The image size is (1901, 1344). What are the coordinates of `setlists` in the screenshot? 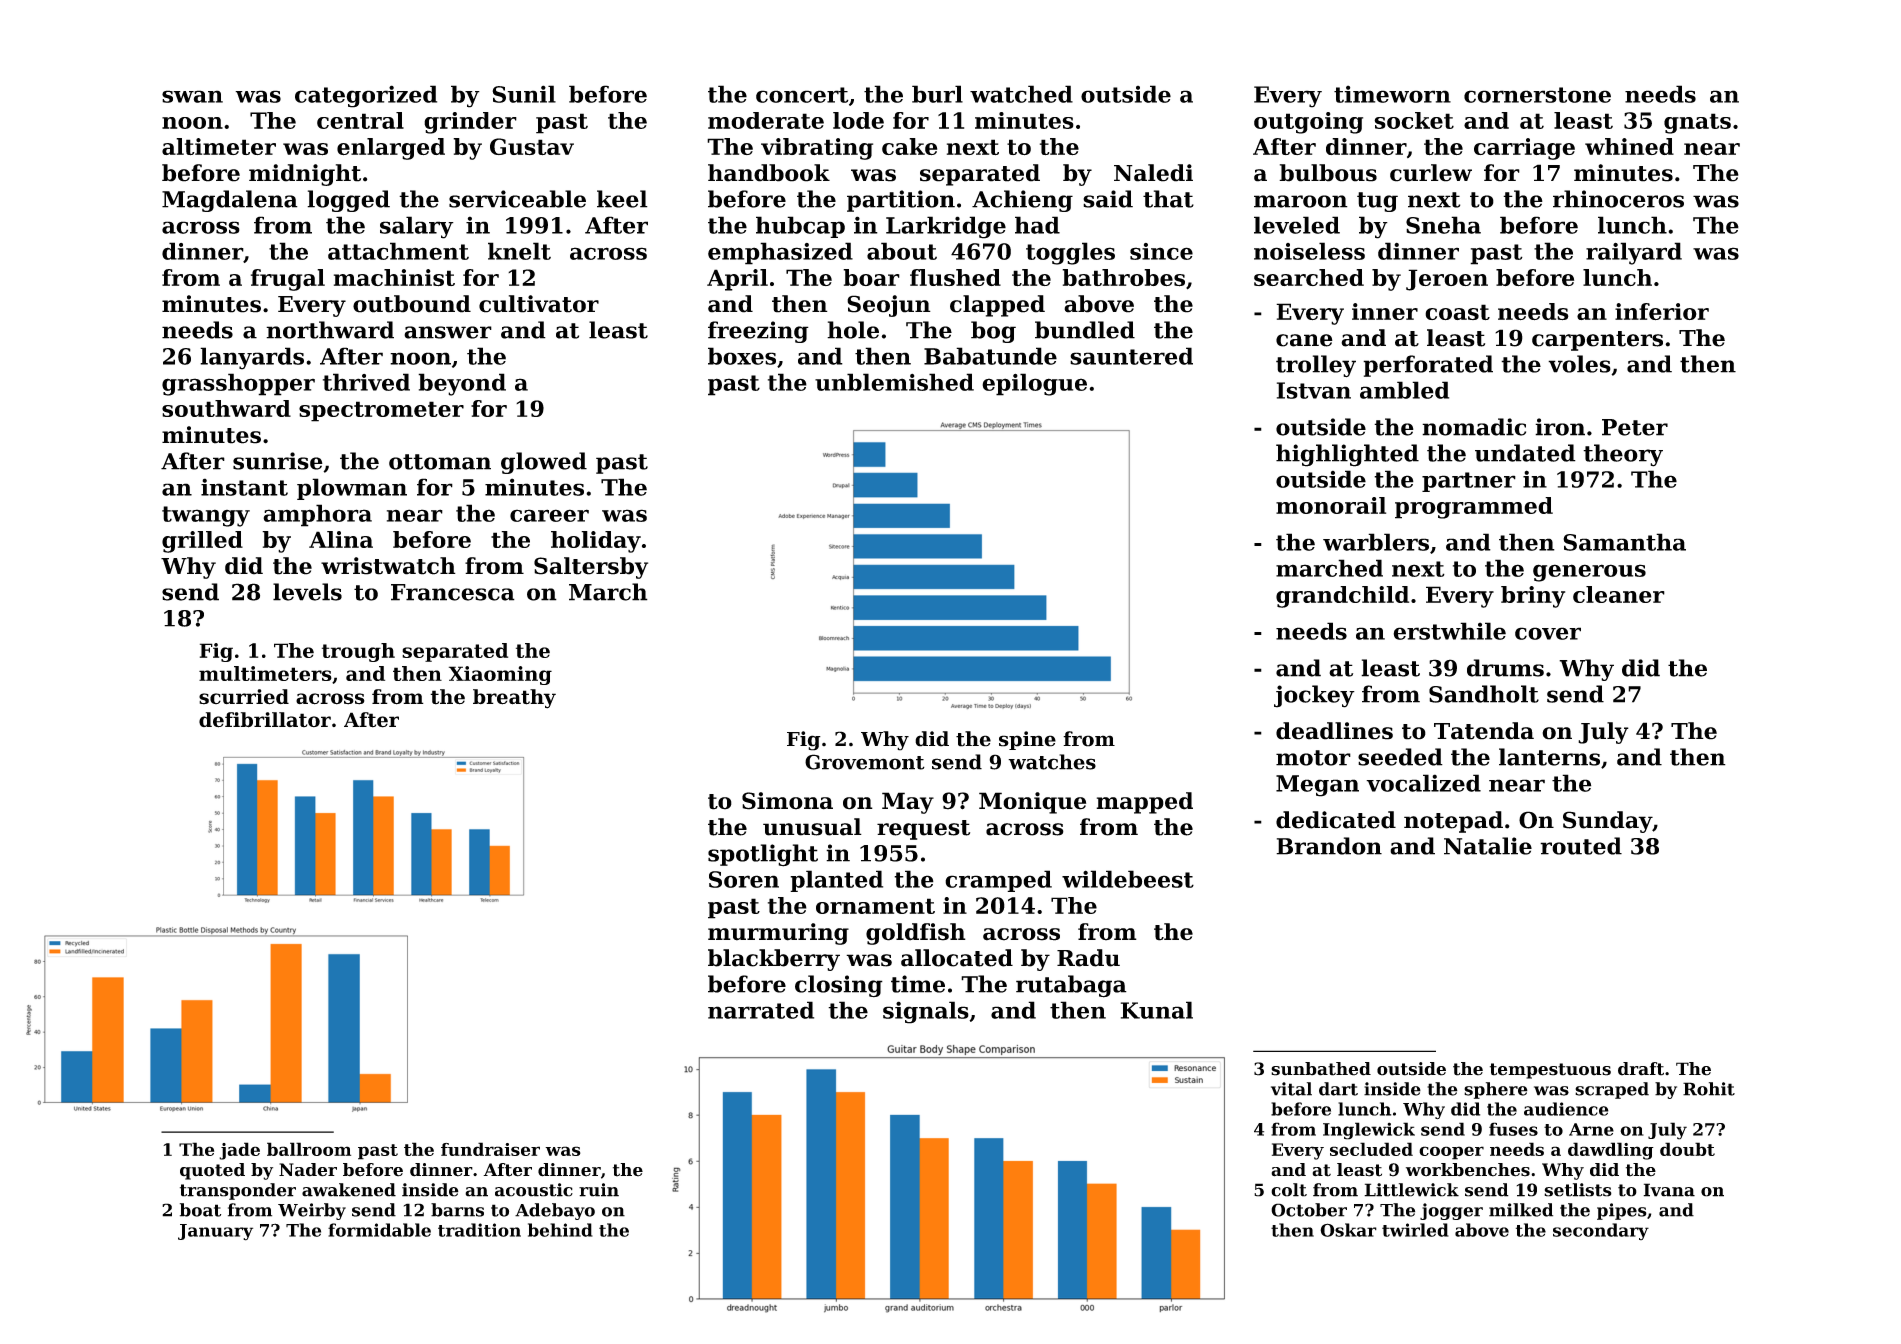 It's located at (1578, 1190).
